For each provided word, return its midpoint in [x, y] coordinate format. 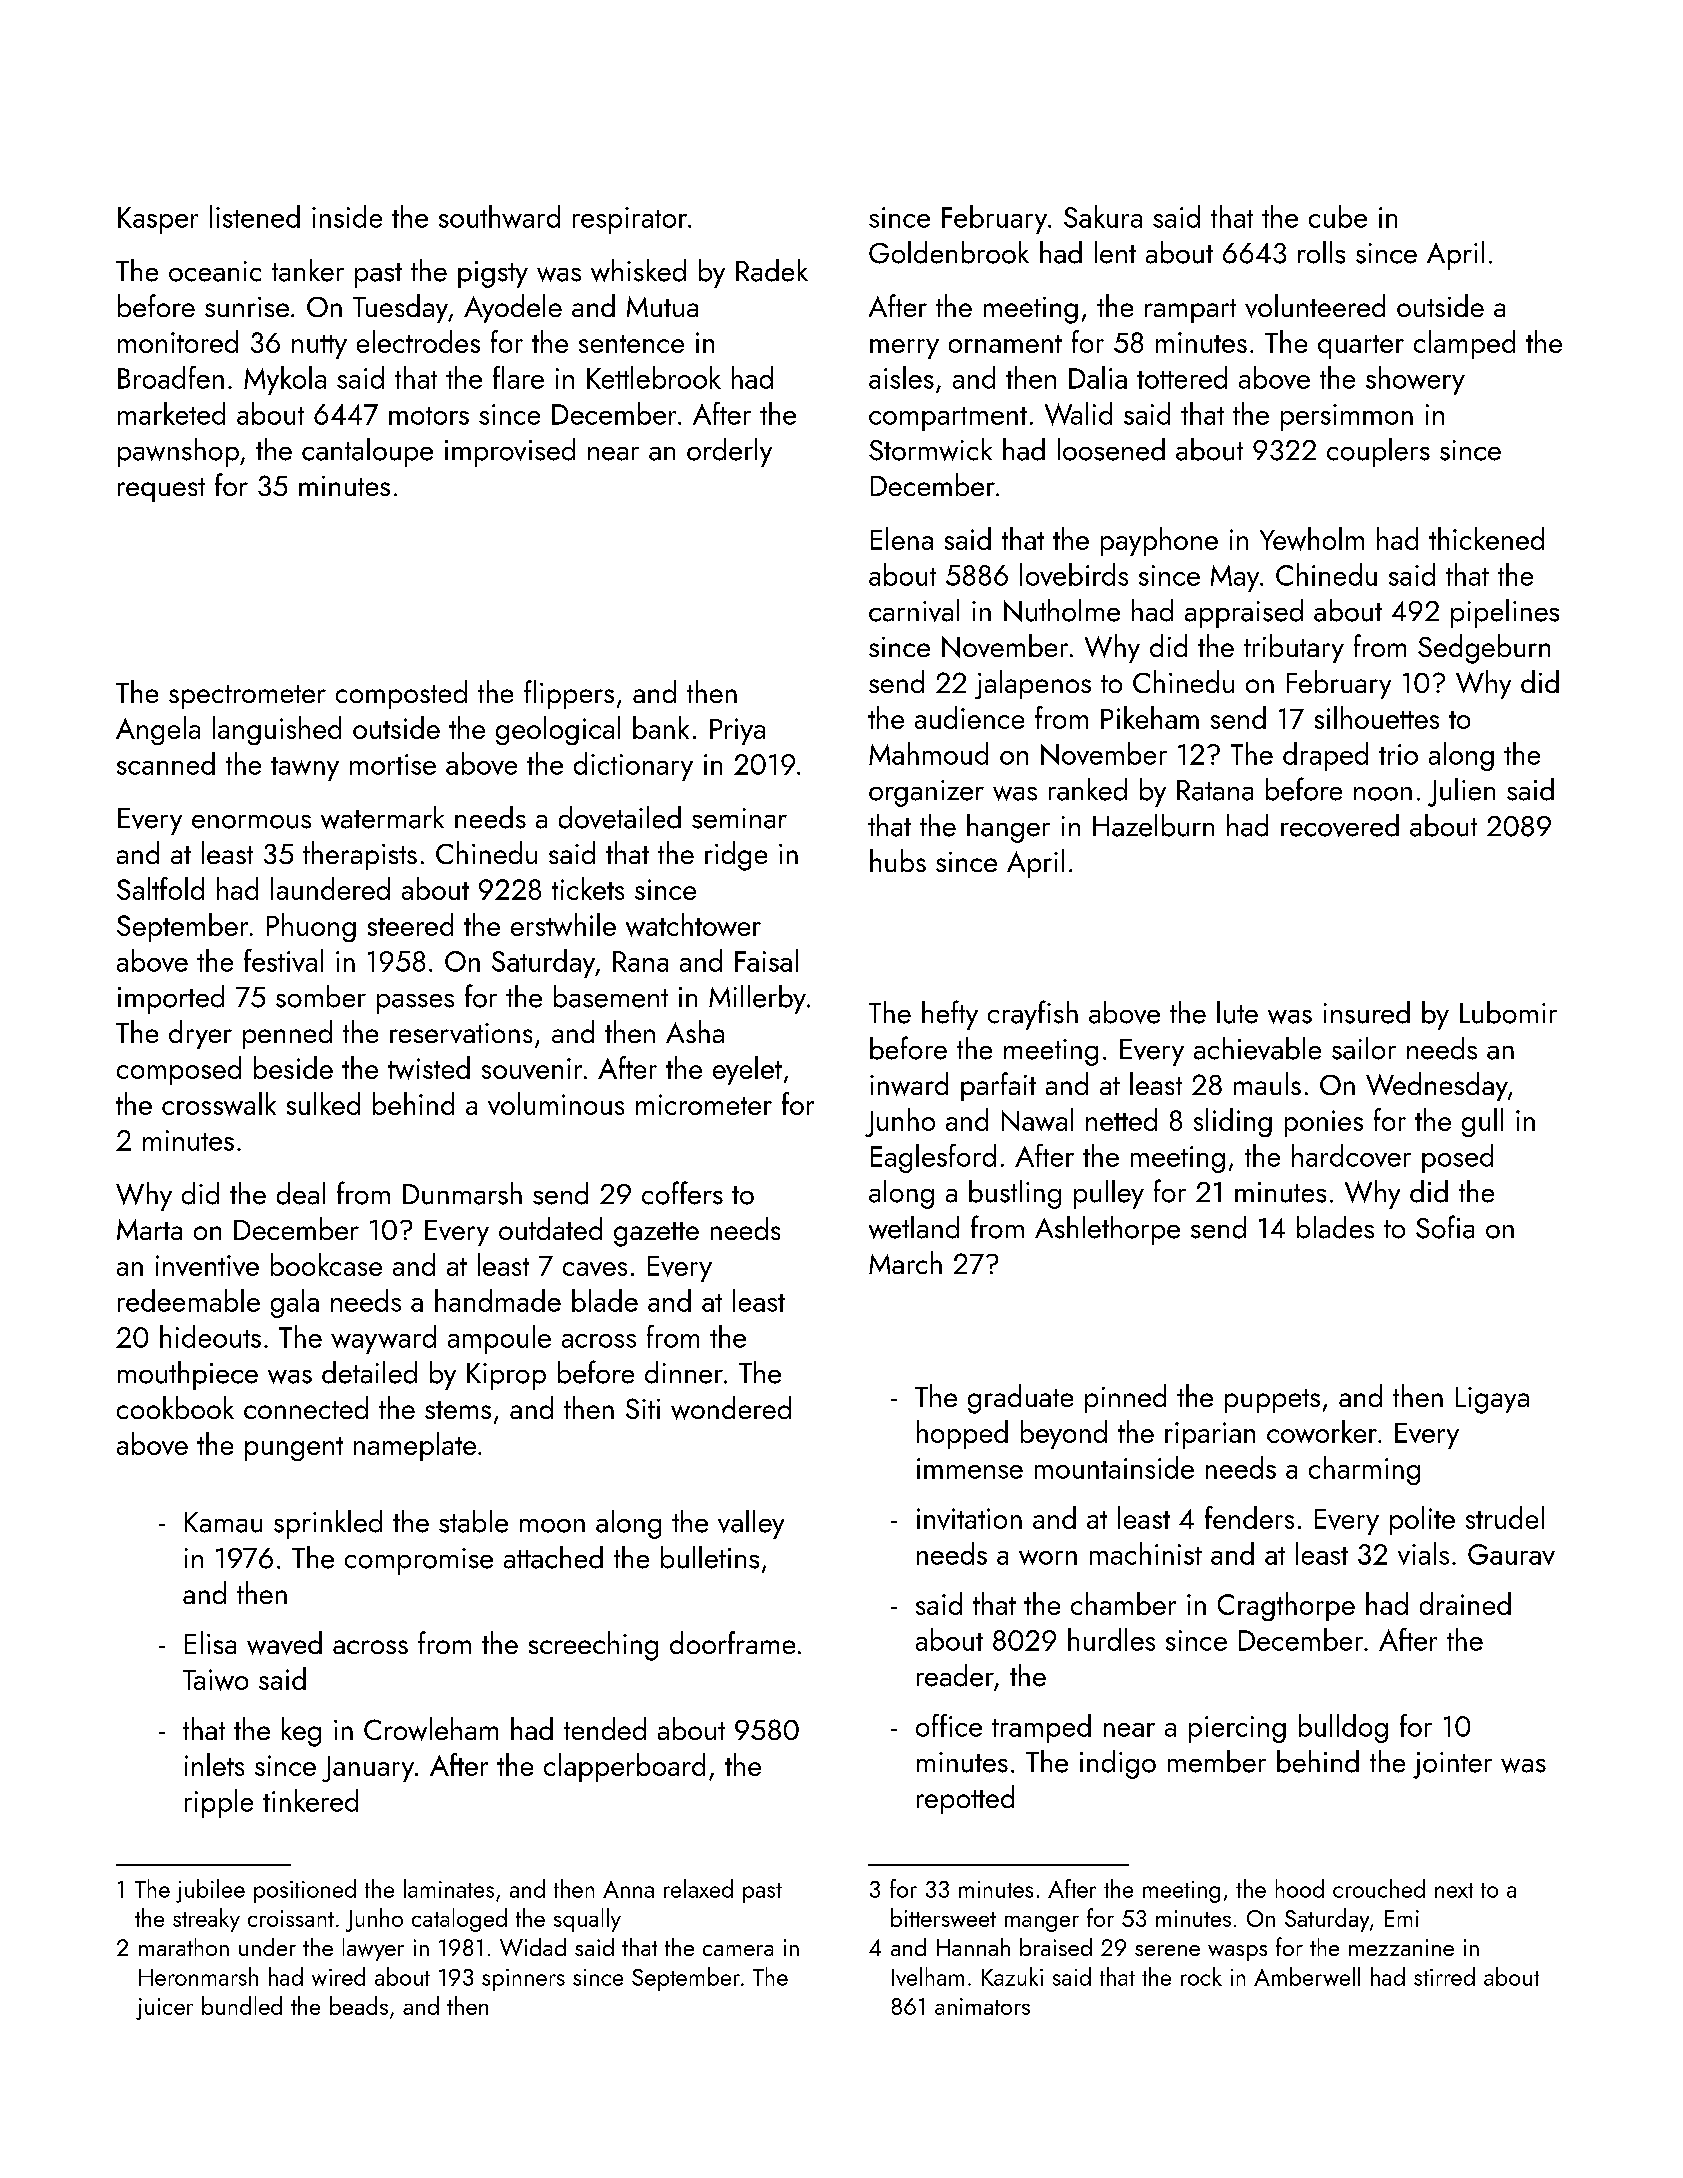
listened [255, 216]
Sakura [1103, 216]
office [949, 1725]
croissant [291, 1918]
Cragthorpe [1286, 1606]
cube [1338, 216]
